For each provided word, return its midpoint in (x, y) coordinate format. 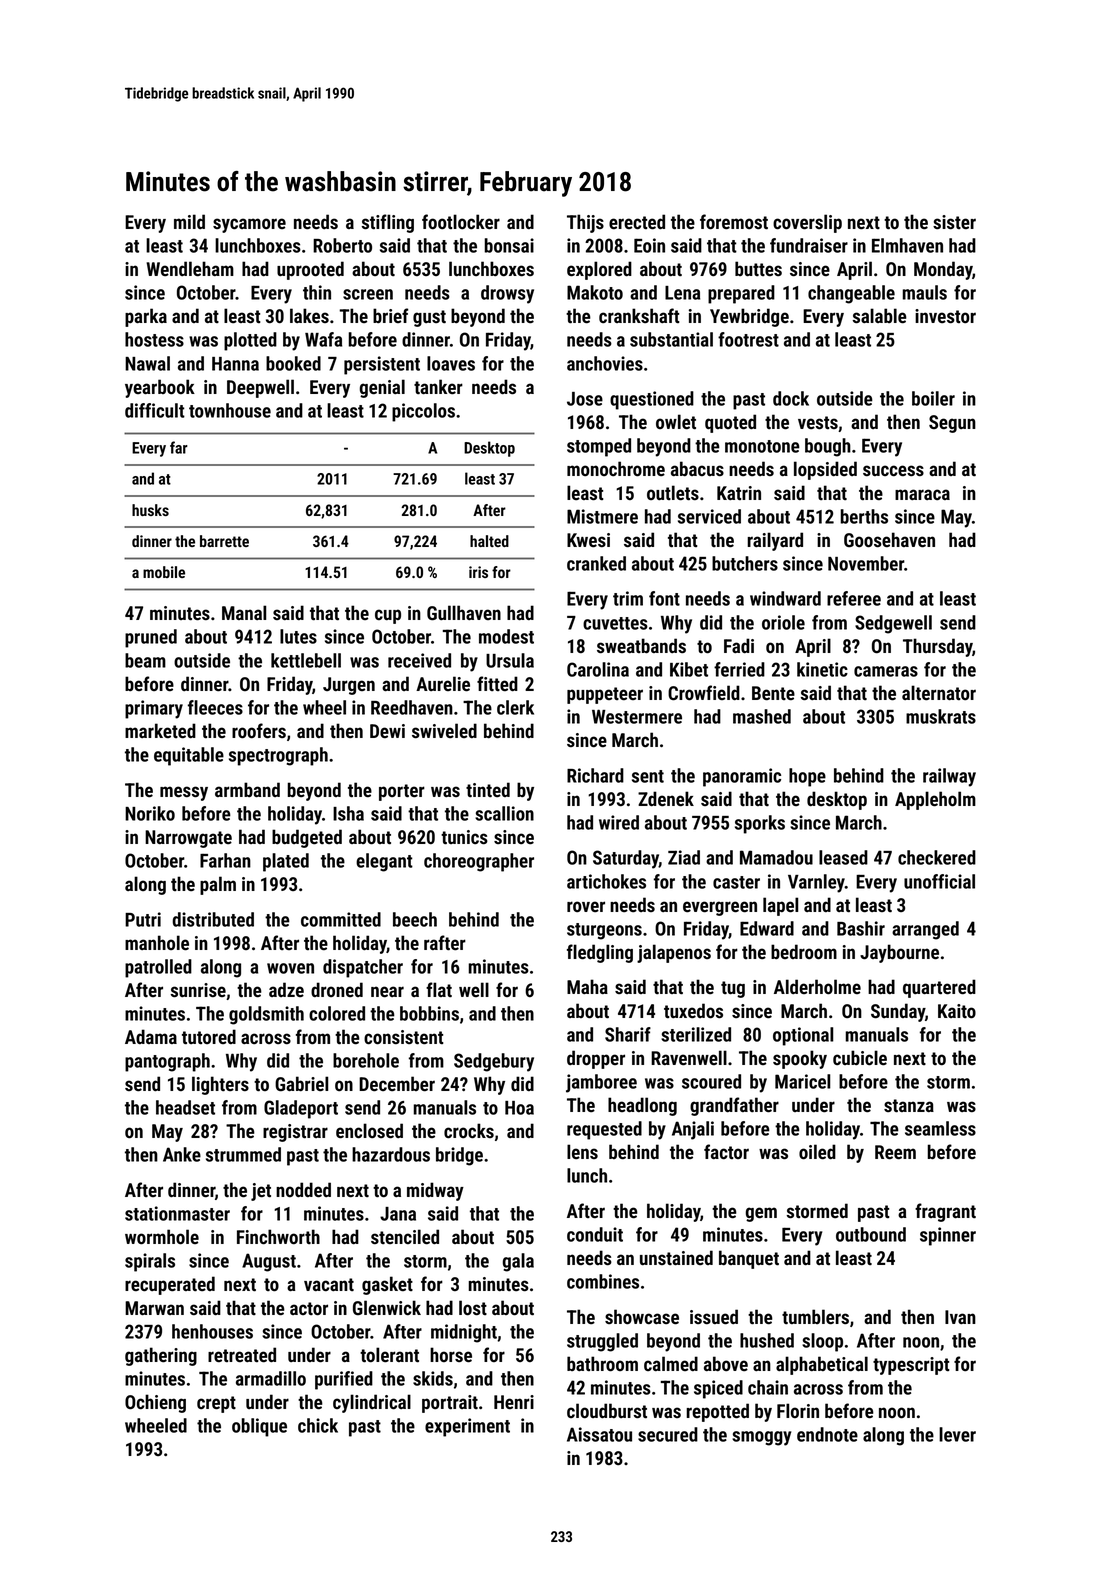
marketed (160, 731)
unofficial (939, 881)
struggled (602, 1342)
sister (954, 222)
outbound (871, 1234)
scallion (504, 813)
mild (189, 221)
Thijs (585, 223)
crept (216, 1404)
